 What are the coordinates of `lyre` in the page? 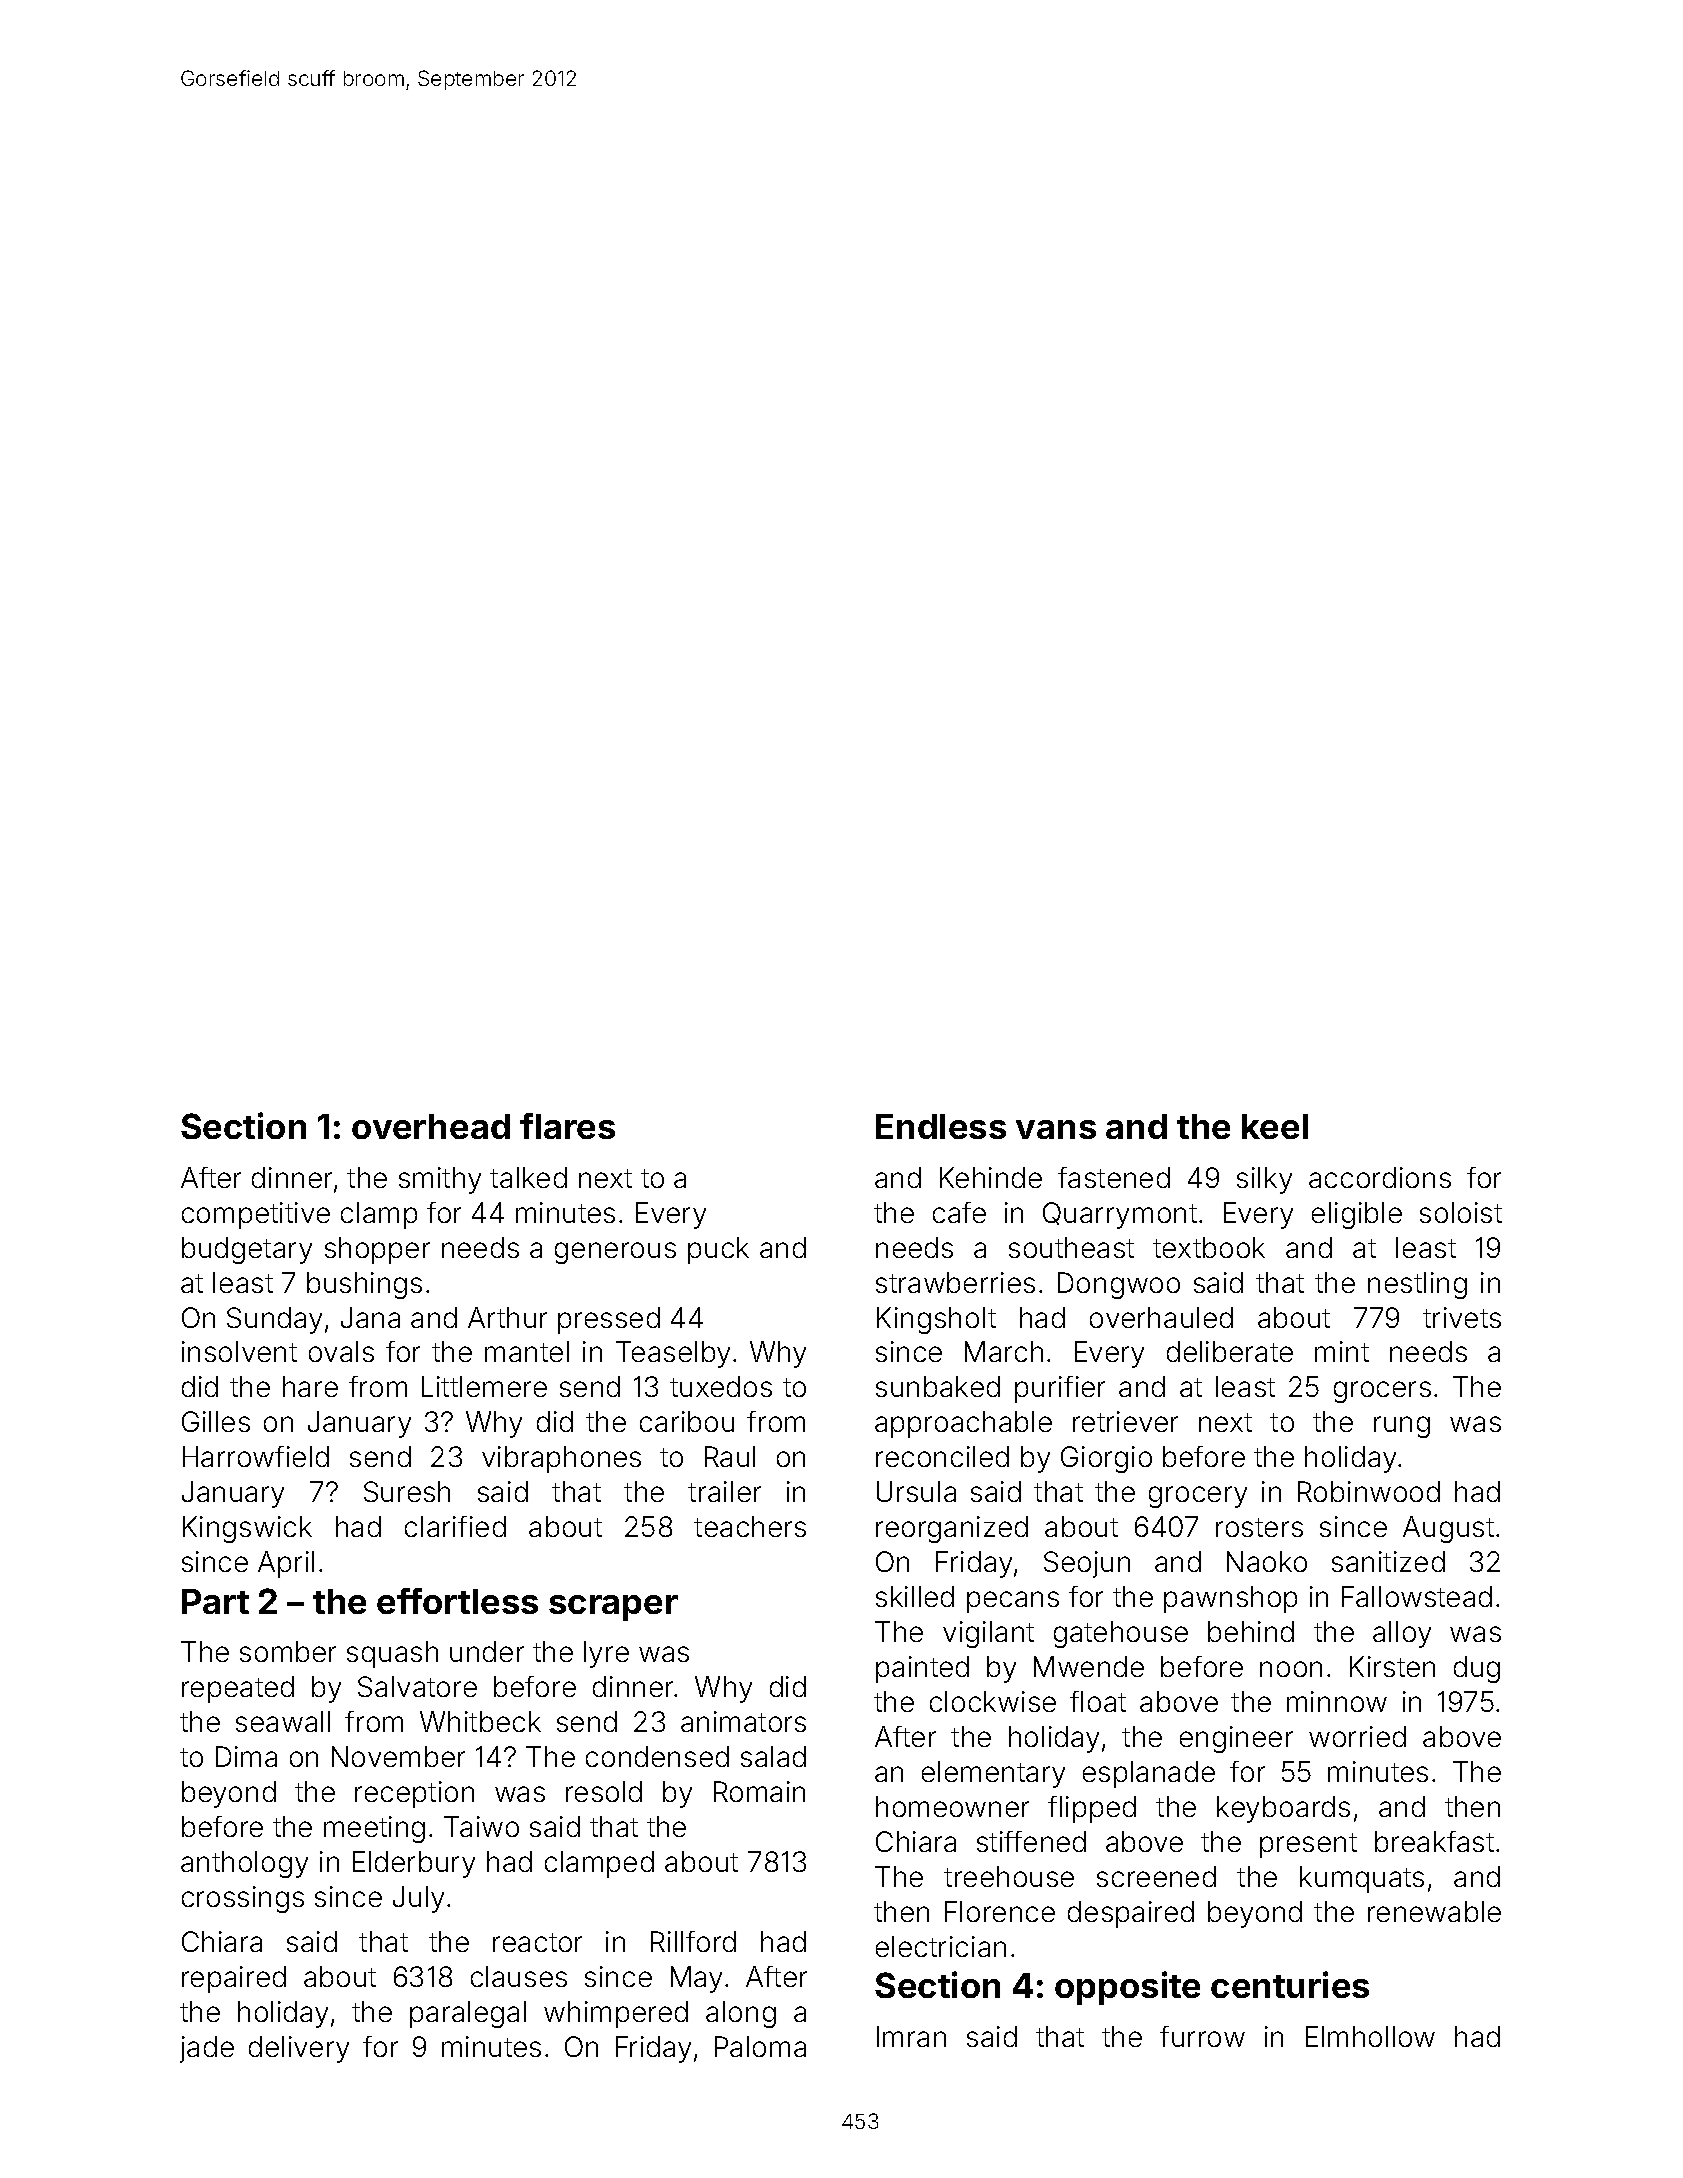 It's located at (606, 1654).
